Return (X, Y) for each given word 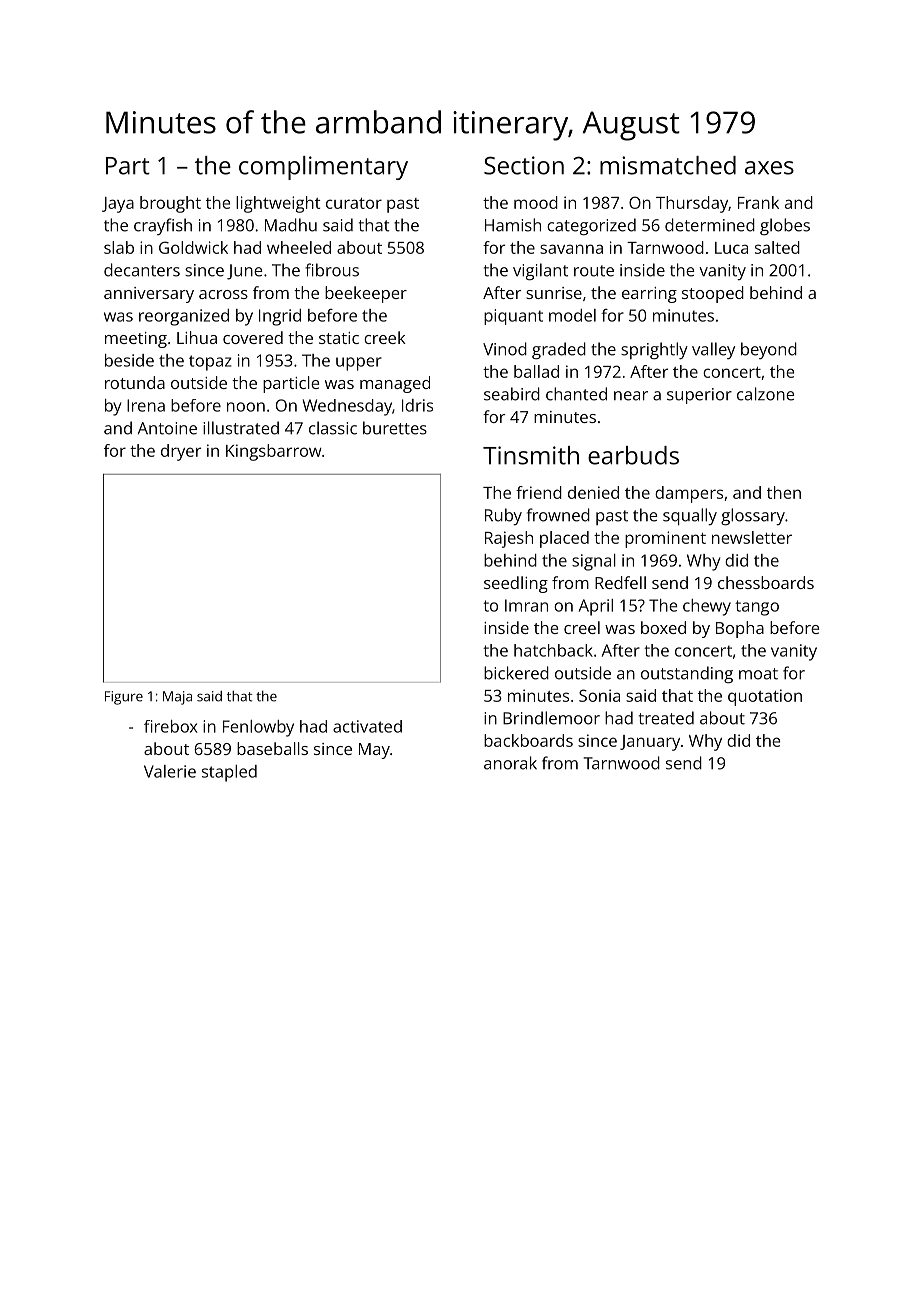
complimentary (323, 168)
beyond (769, 350)
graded (559, 350)
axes (769, 168)
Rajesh (509, 539)
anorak (510, 763)
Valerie (170, 771)
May (374, 751)
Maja (177, 698)
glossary (753, 516)
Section (524, 165)
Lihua (197, 337)
